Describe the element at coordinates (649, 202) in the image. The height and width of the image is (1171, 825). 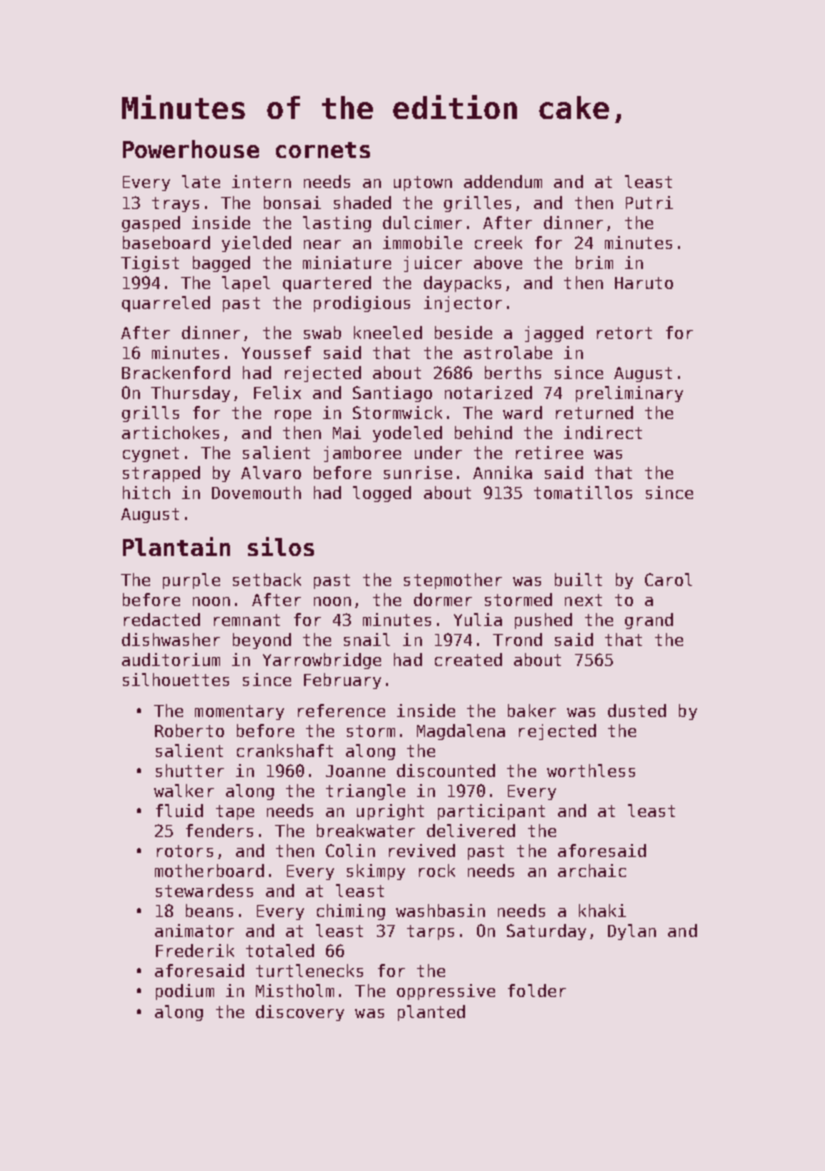
I see `Putri` at that location.
